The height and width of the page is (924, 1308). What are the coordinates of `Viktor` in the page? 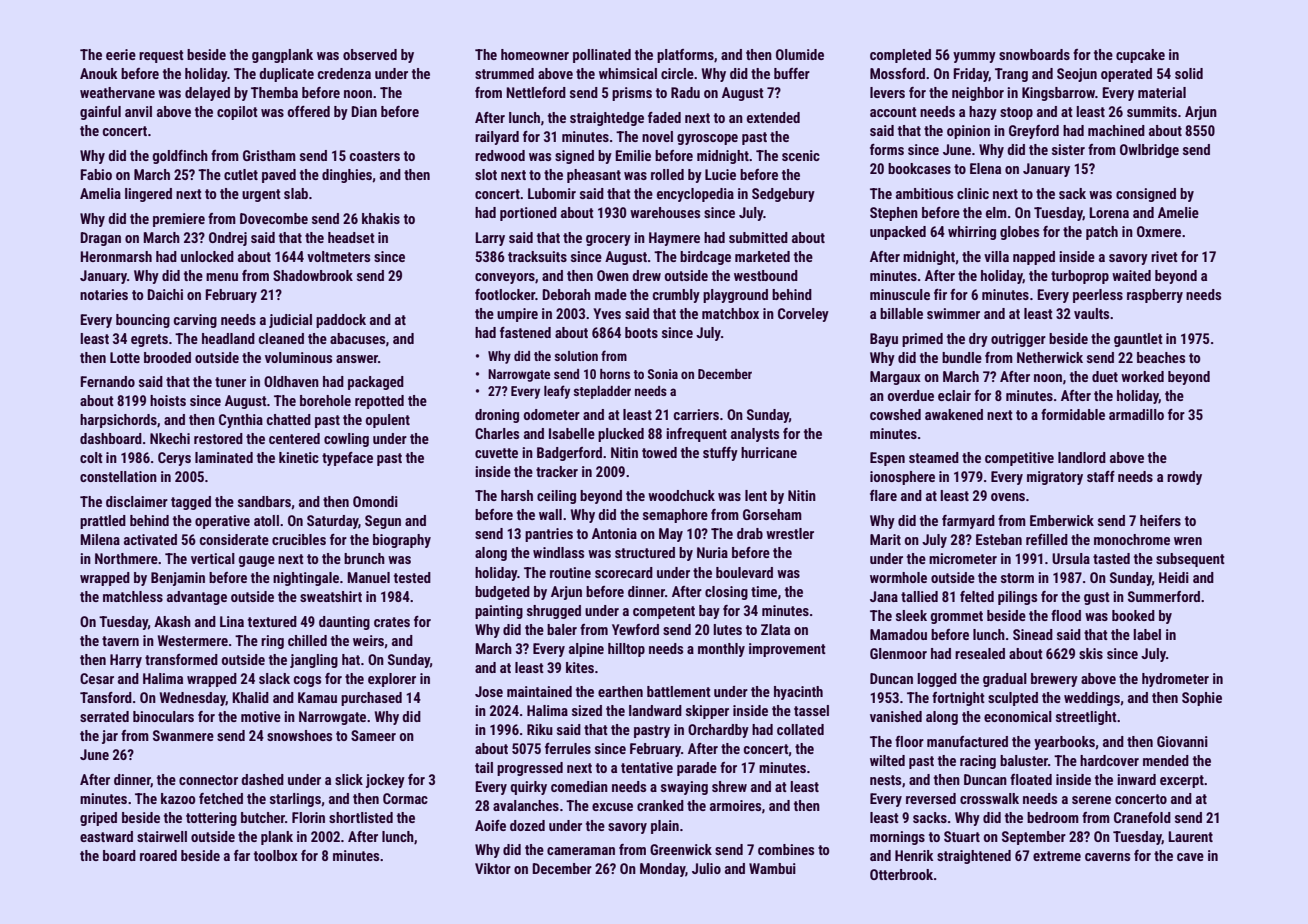 It's located at (493, 868).
